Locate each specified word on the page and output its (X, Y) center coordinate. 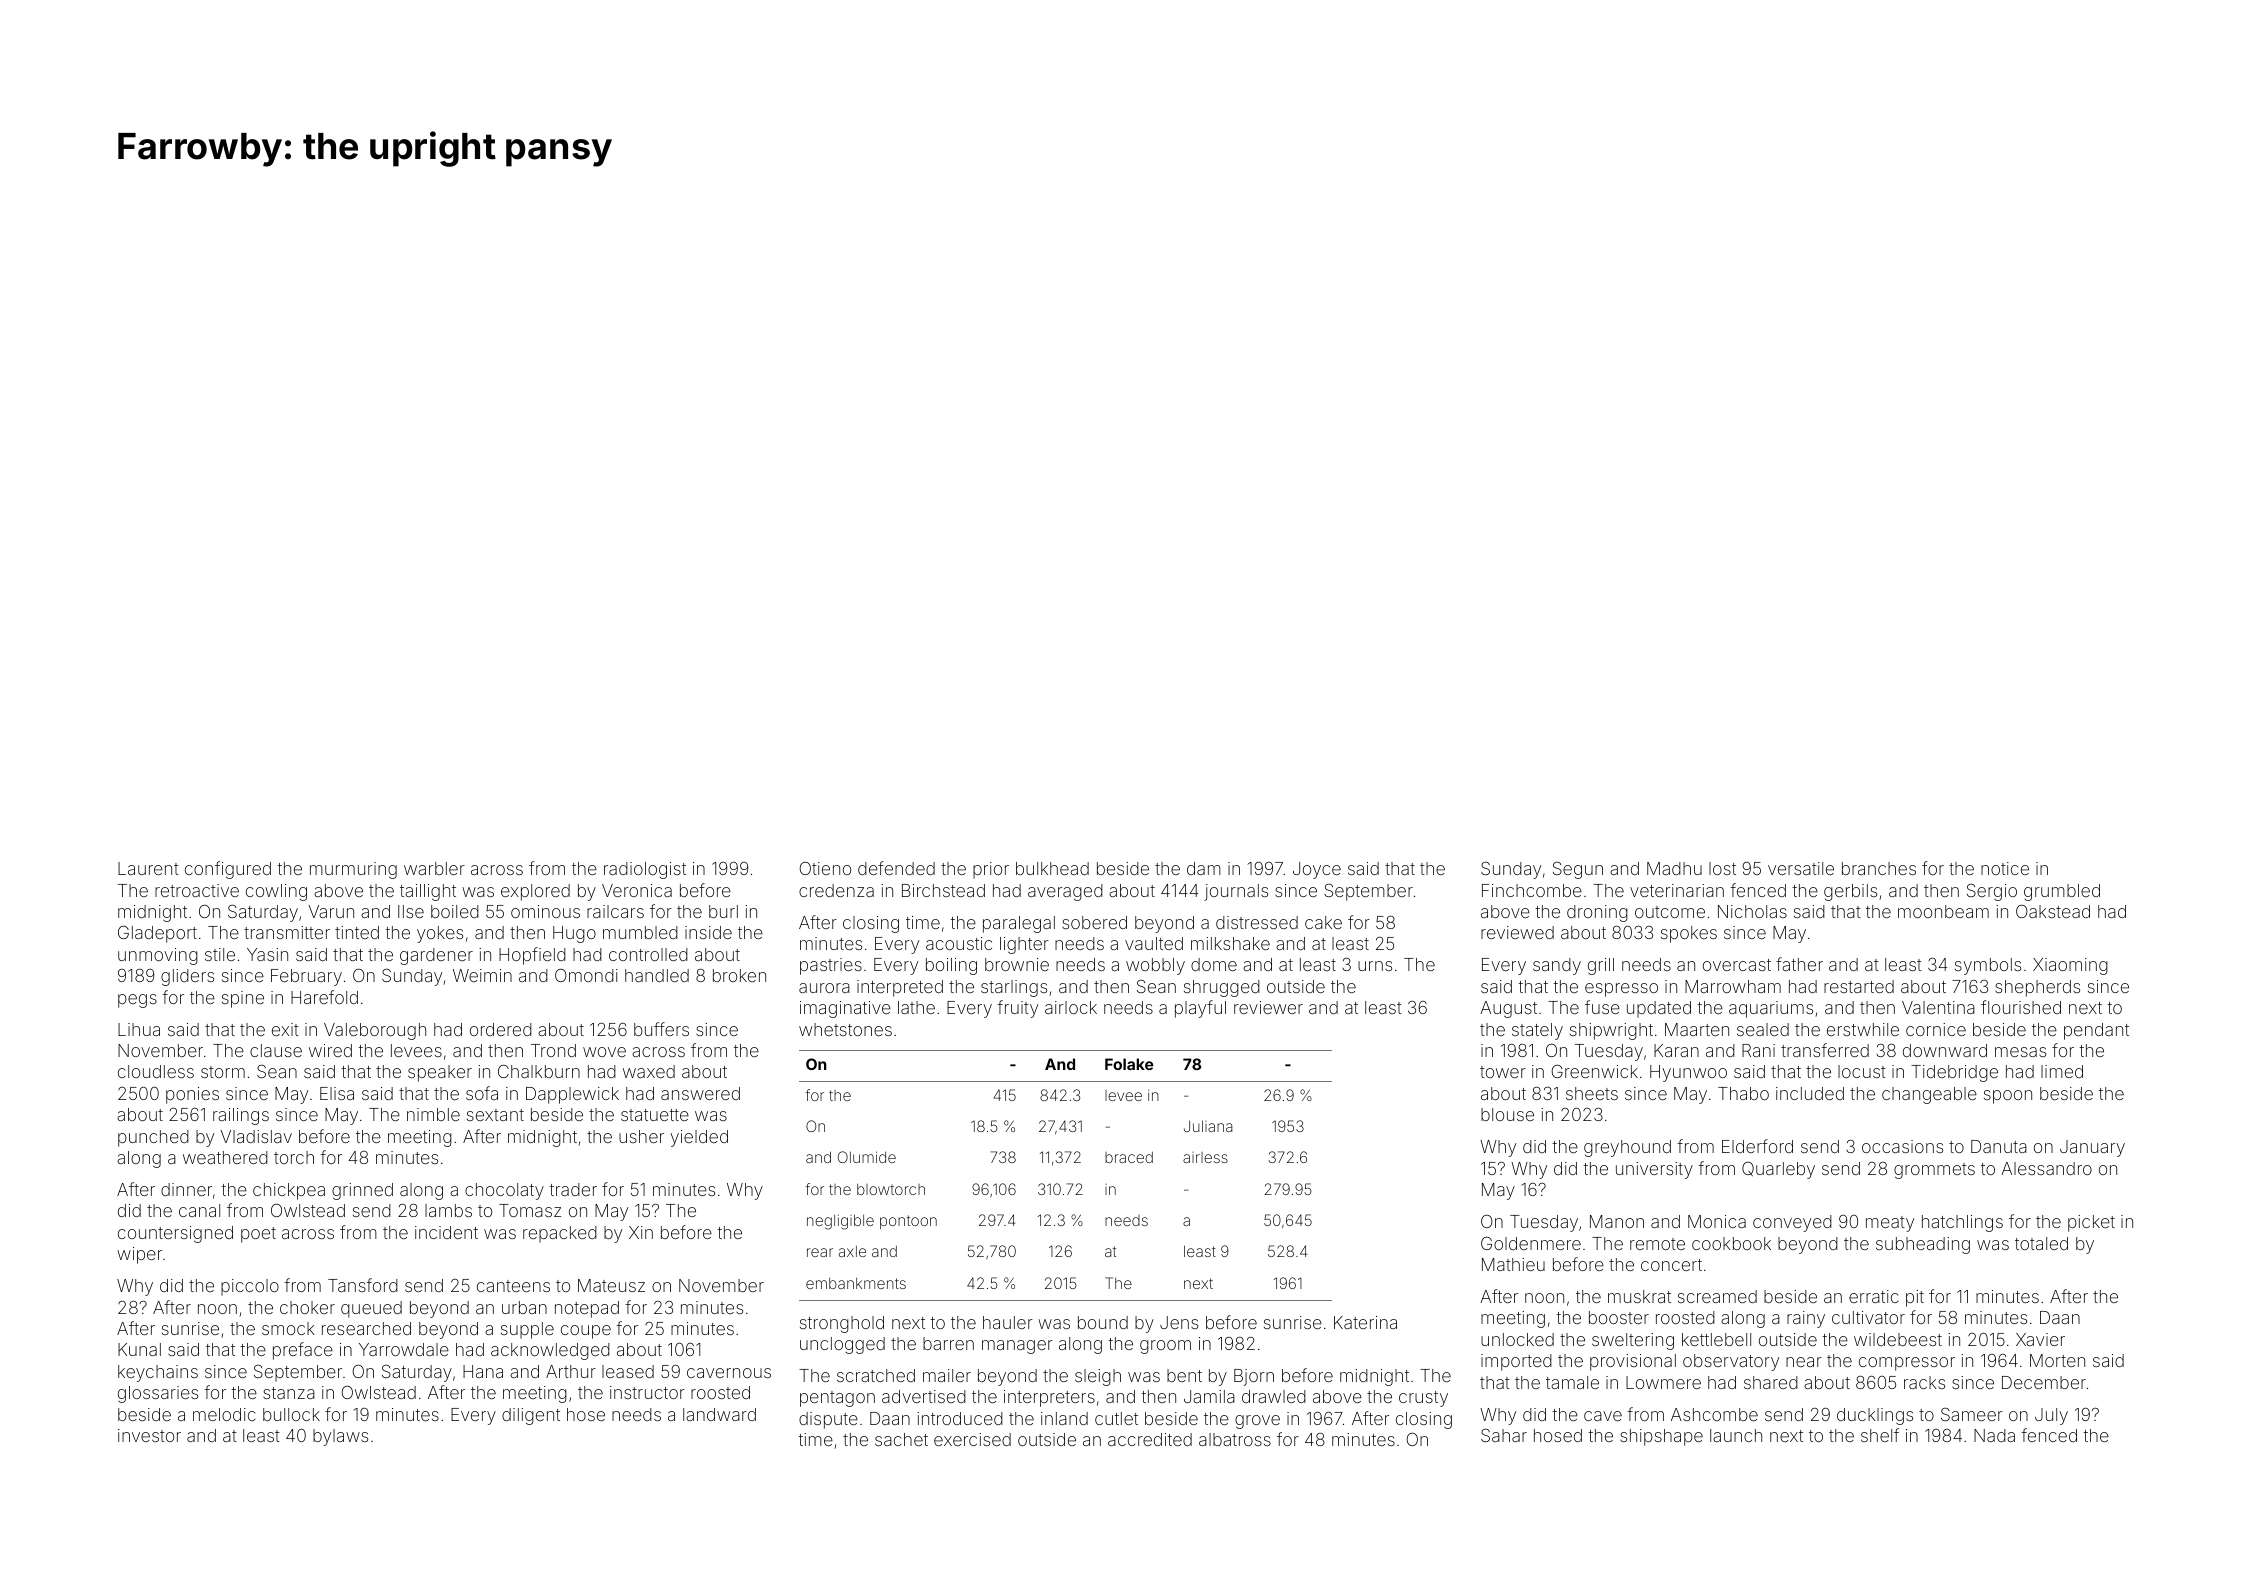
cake (1323, 922)
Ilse (411, 911)
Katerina (1365, 1322)
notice (2005, 868)
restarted (1859, 986)
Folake (1129, 1064)
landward (719, 1414)
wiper (139, 1255)
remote (1657, 1244)
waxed (649, 1071)
